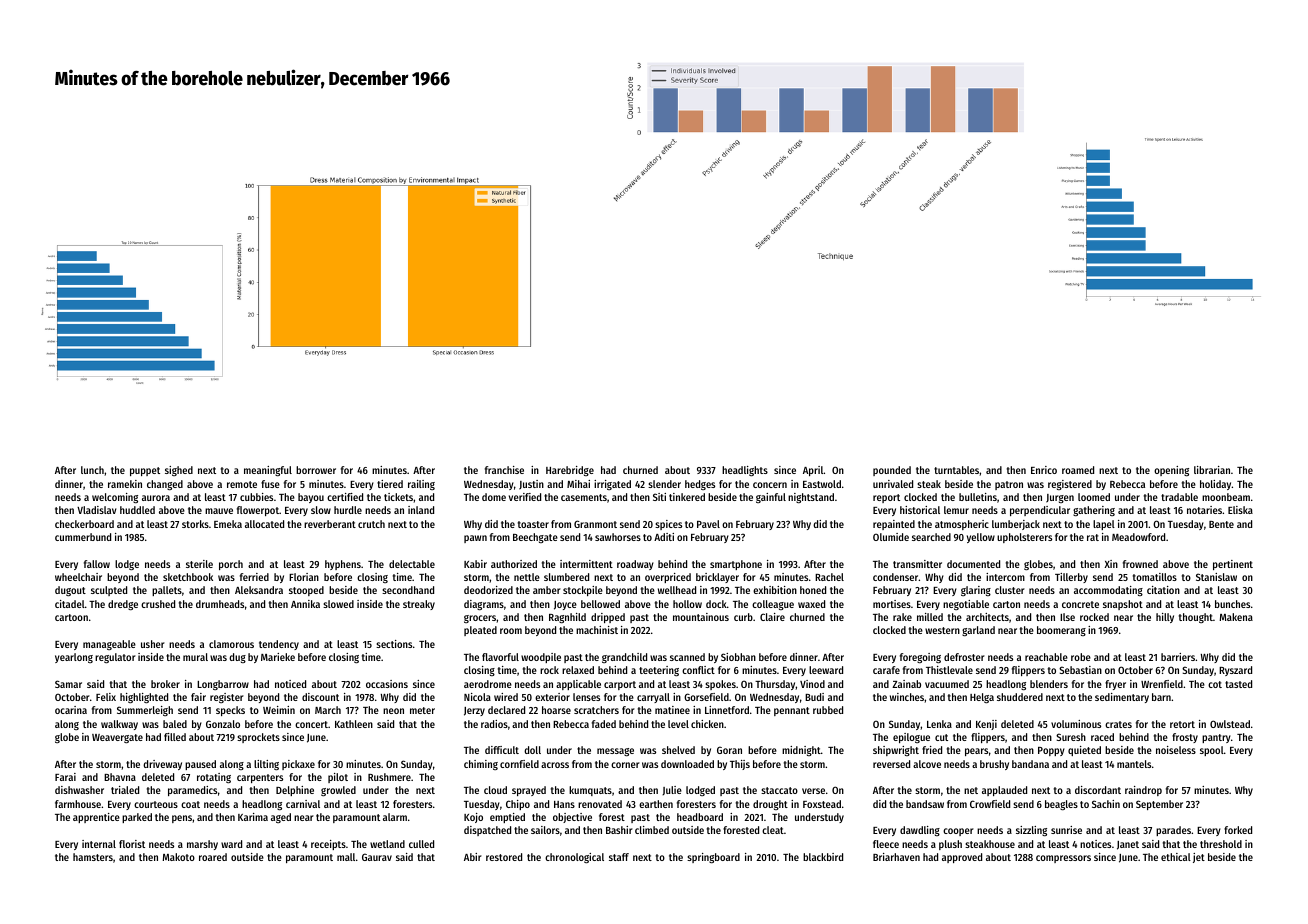  Describe the element at coordinates (565, 605) in the screenshot. I see `Joyce` at that location.
